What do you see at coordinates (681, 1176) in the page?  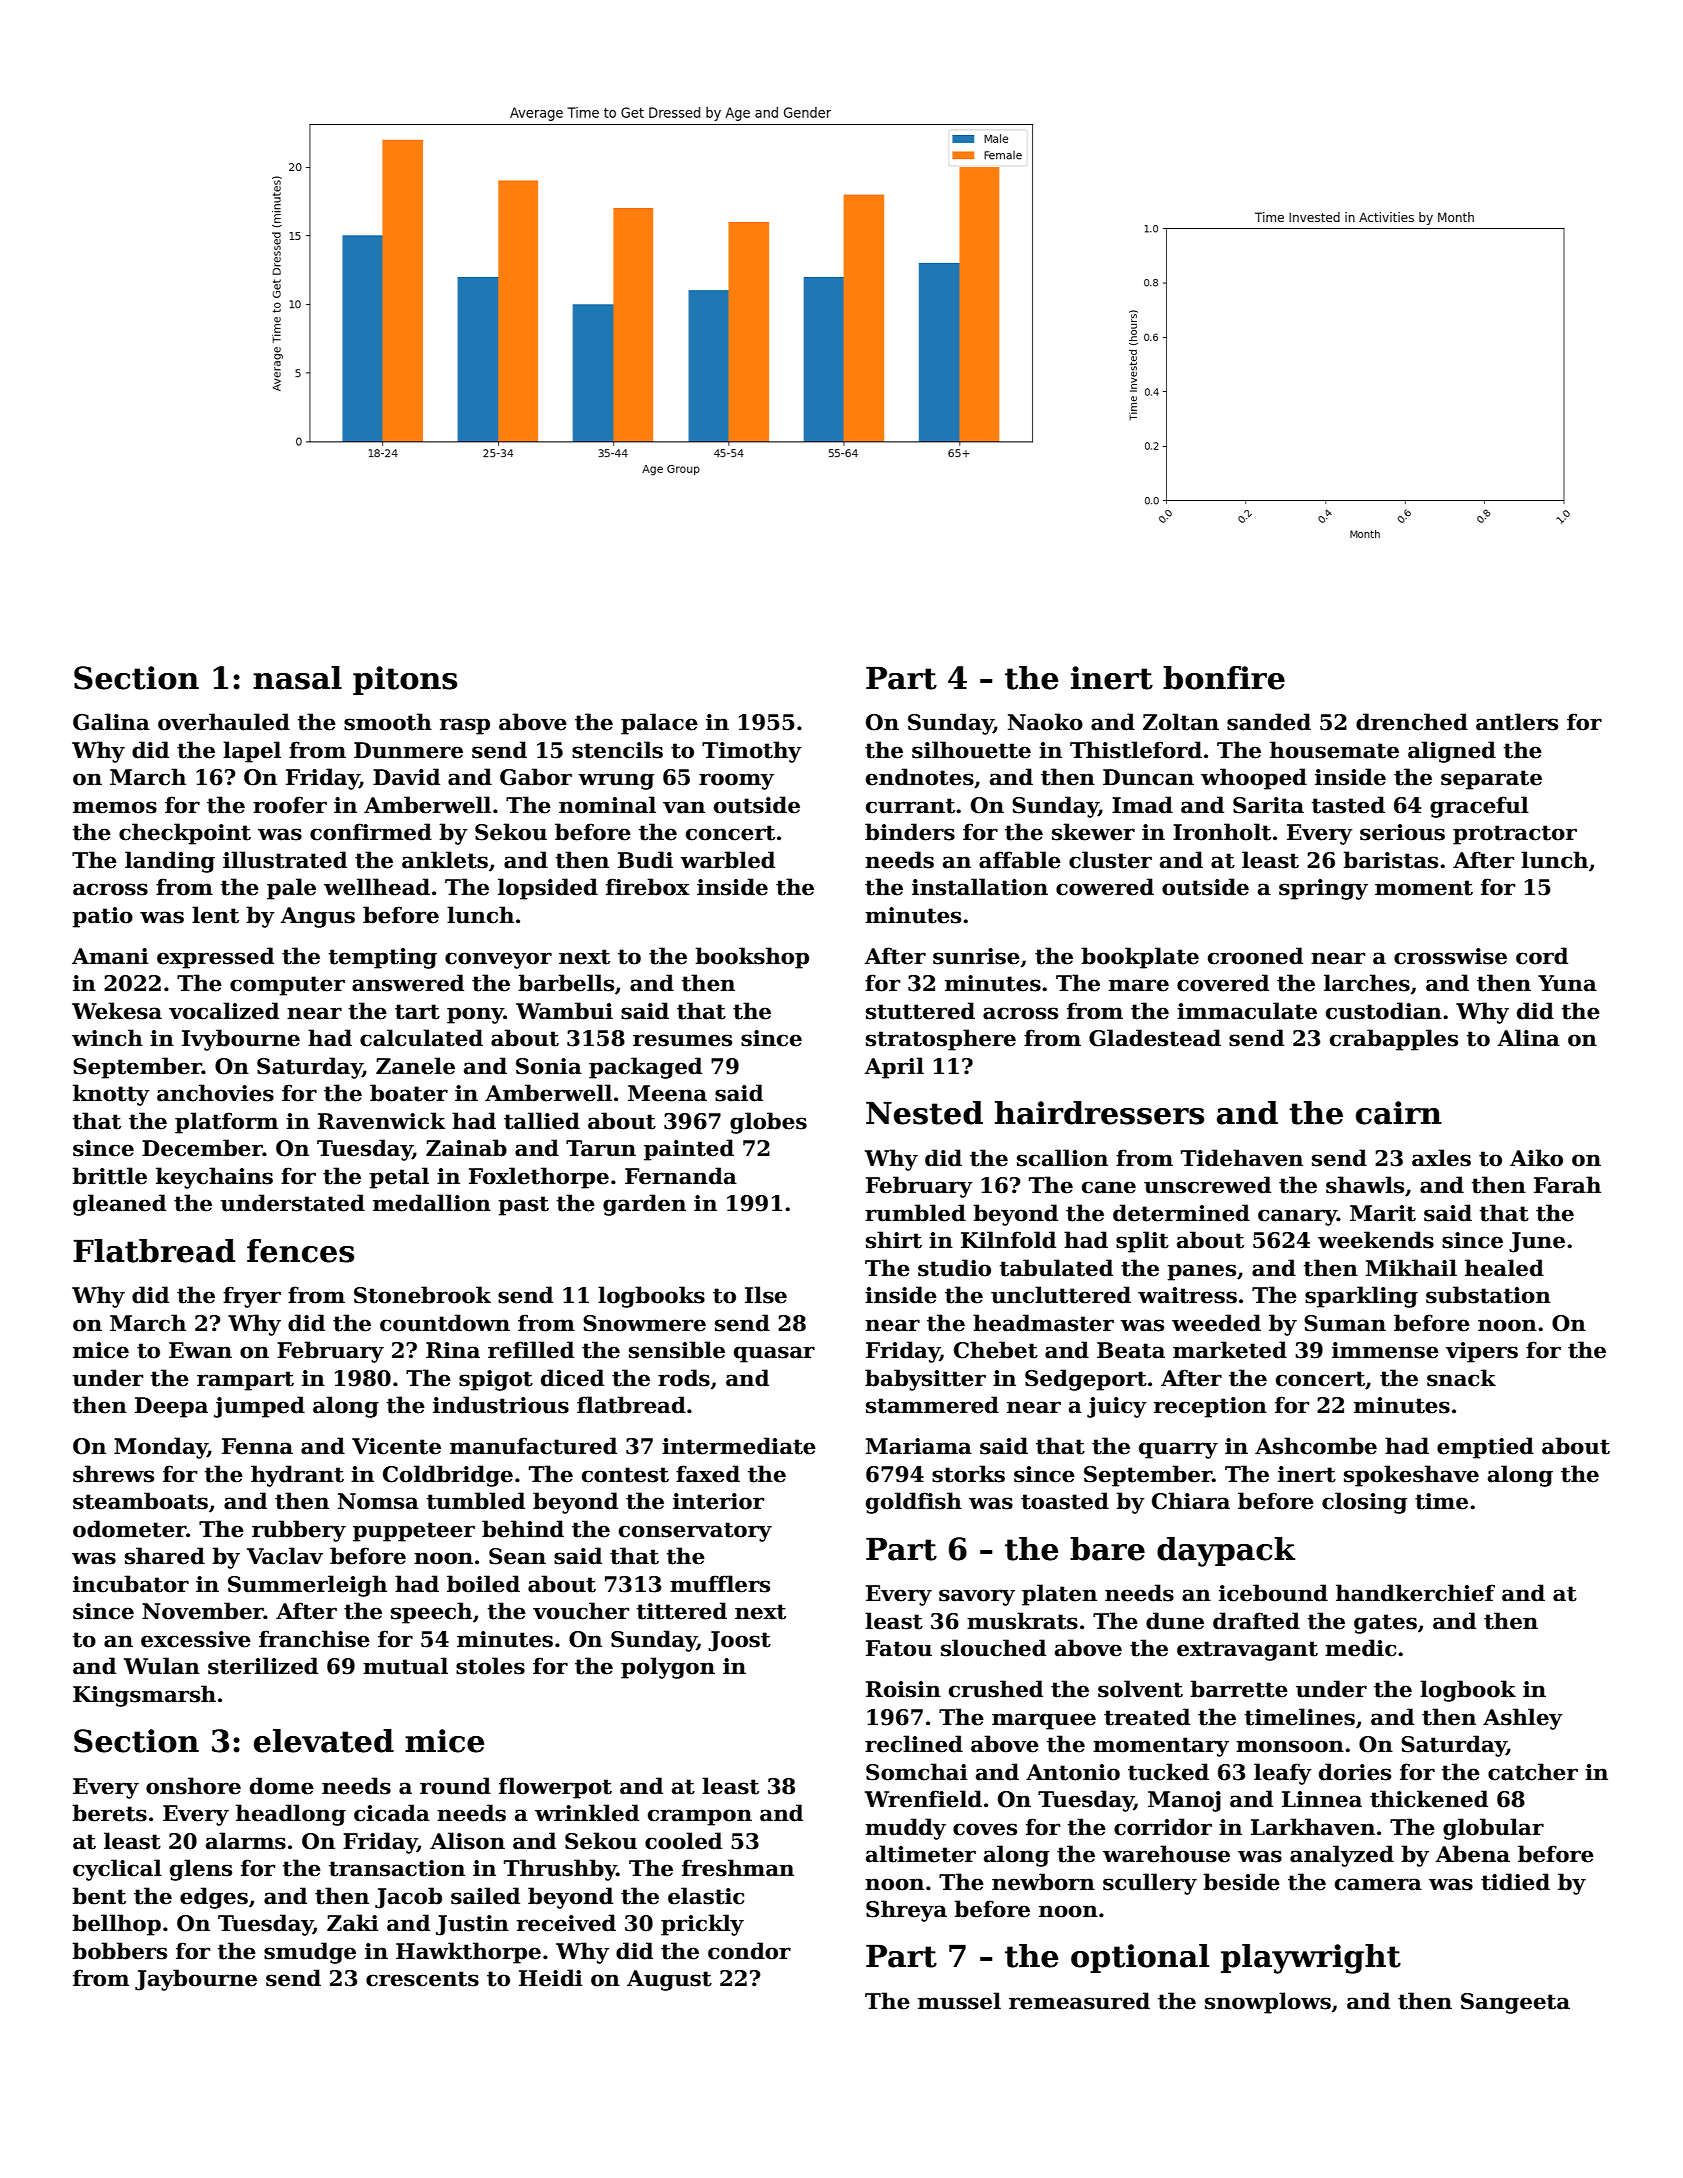 I see `Fernanda` at bounding box center [681, 1176].
